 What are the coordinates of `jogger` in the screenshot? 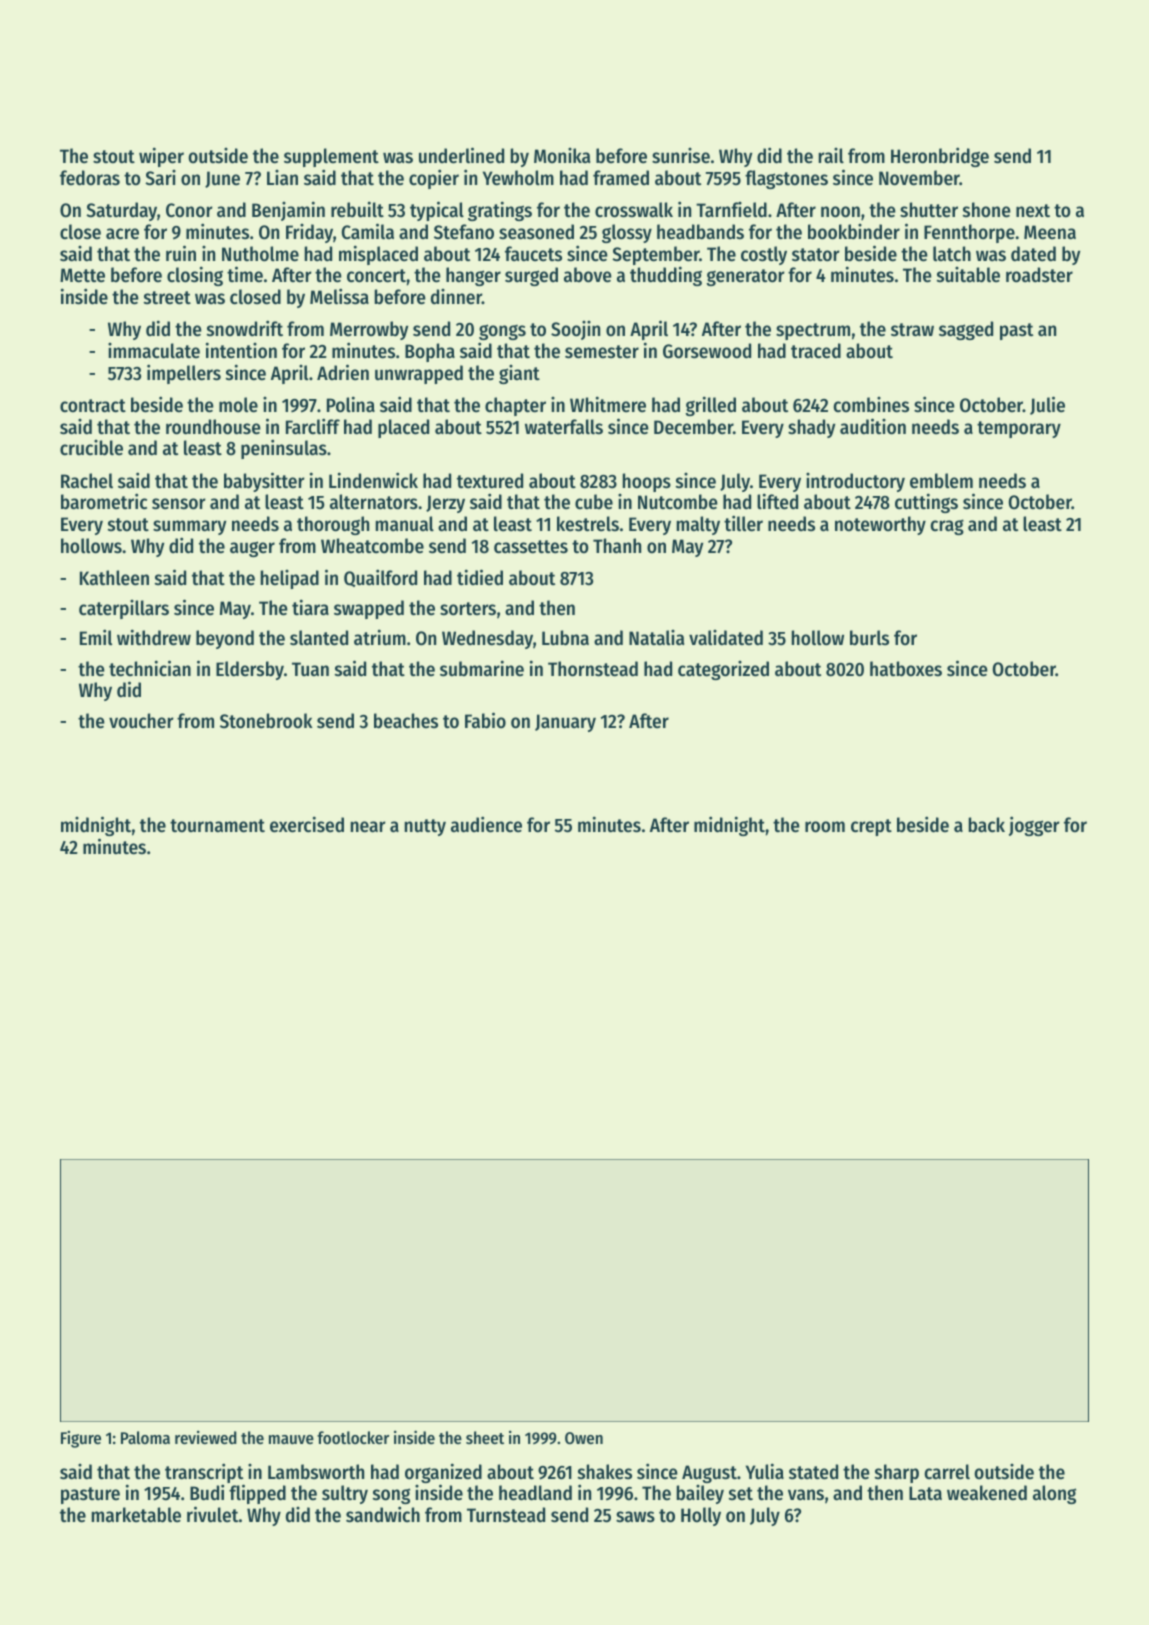 It's located at (1034, 826).
